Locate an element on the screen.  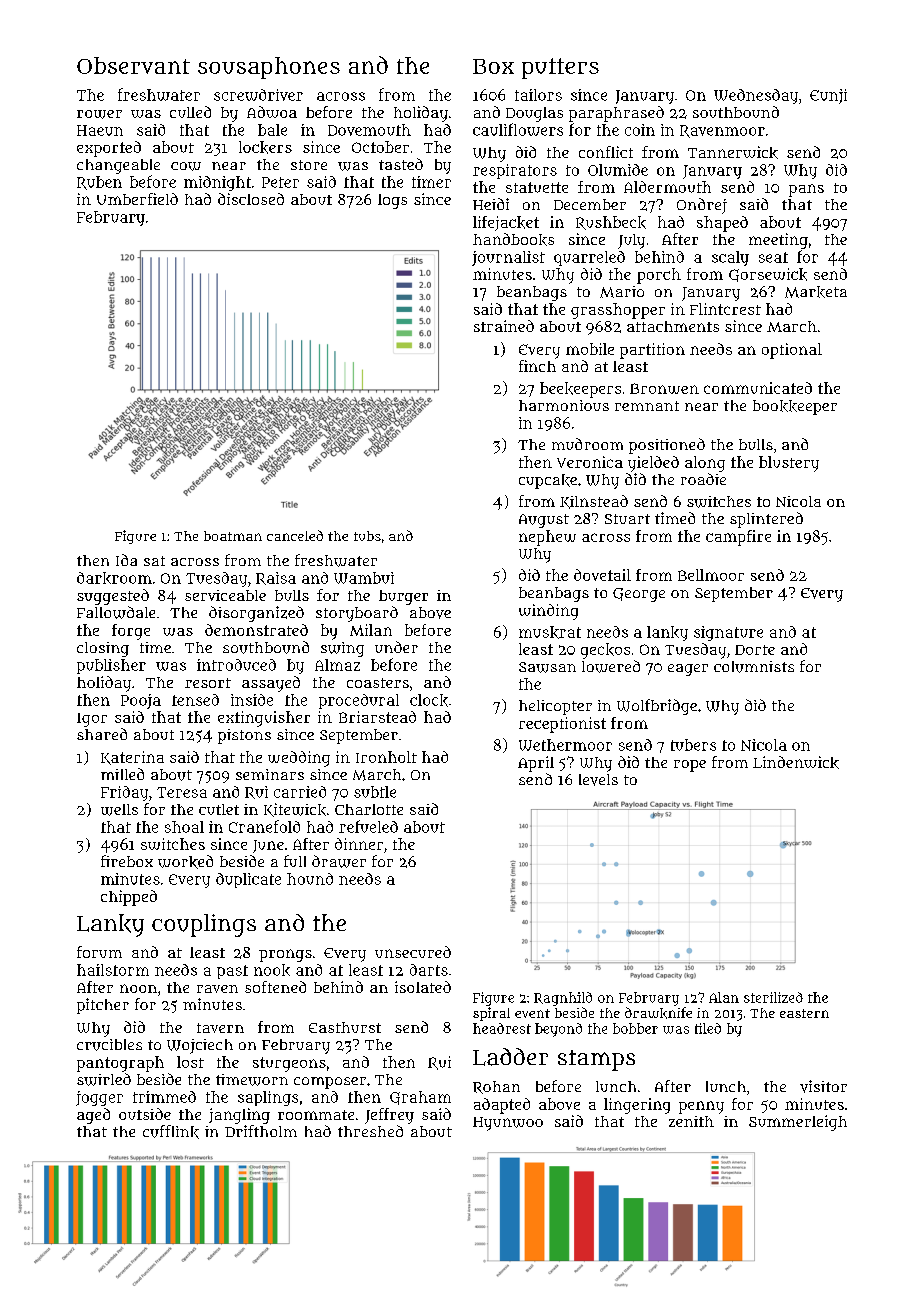
zenith is located at coordinates (691, 1121).
